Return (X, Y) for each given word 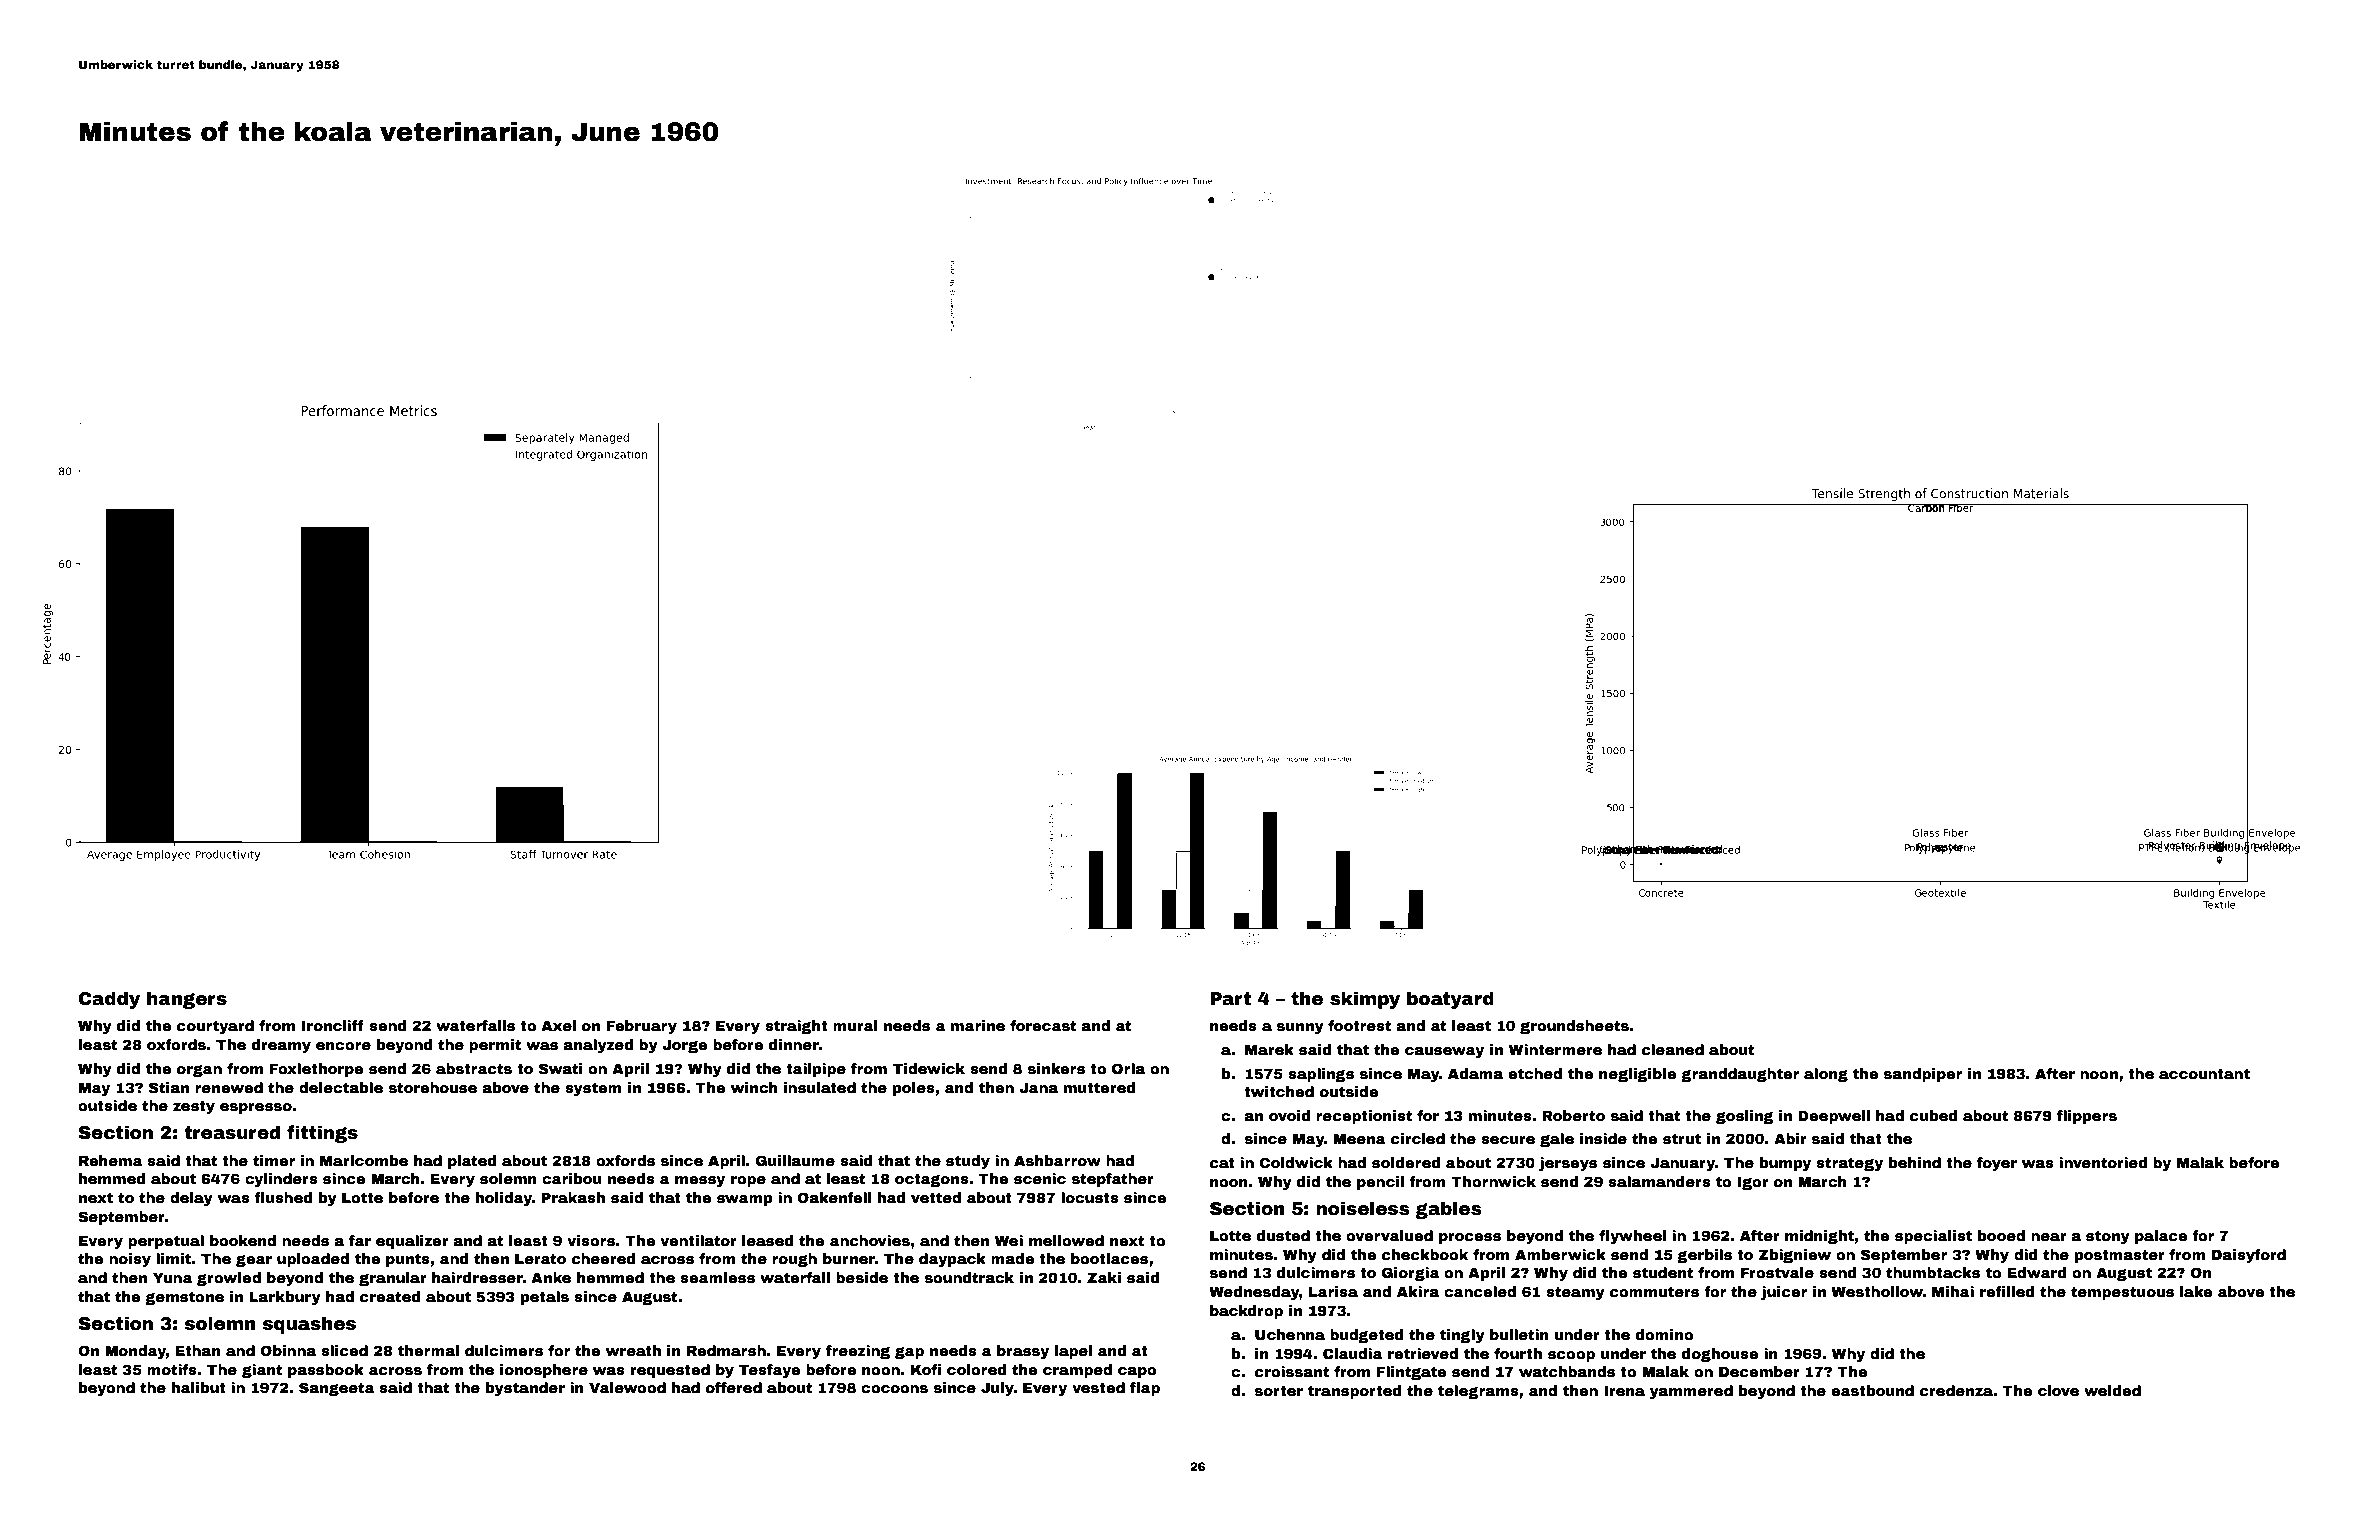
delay (191, 1199)
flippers (2087, 1117)
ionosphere (544, 1371)
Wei (1009, 1240)
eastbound (1872, 1390)
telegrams (1478, 1392)
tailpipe (816, 1070)
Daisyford (2249, 1256)
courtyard (215, 1027)
